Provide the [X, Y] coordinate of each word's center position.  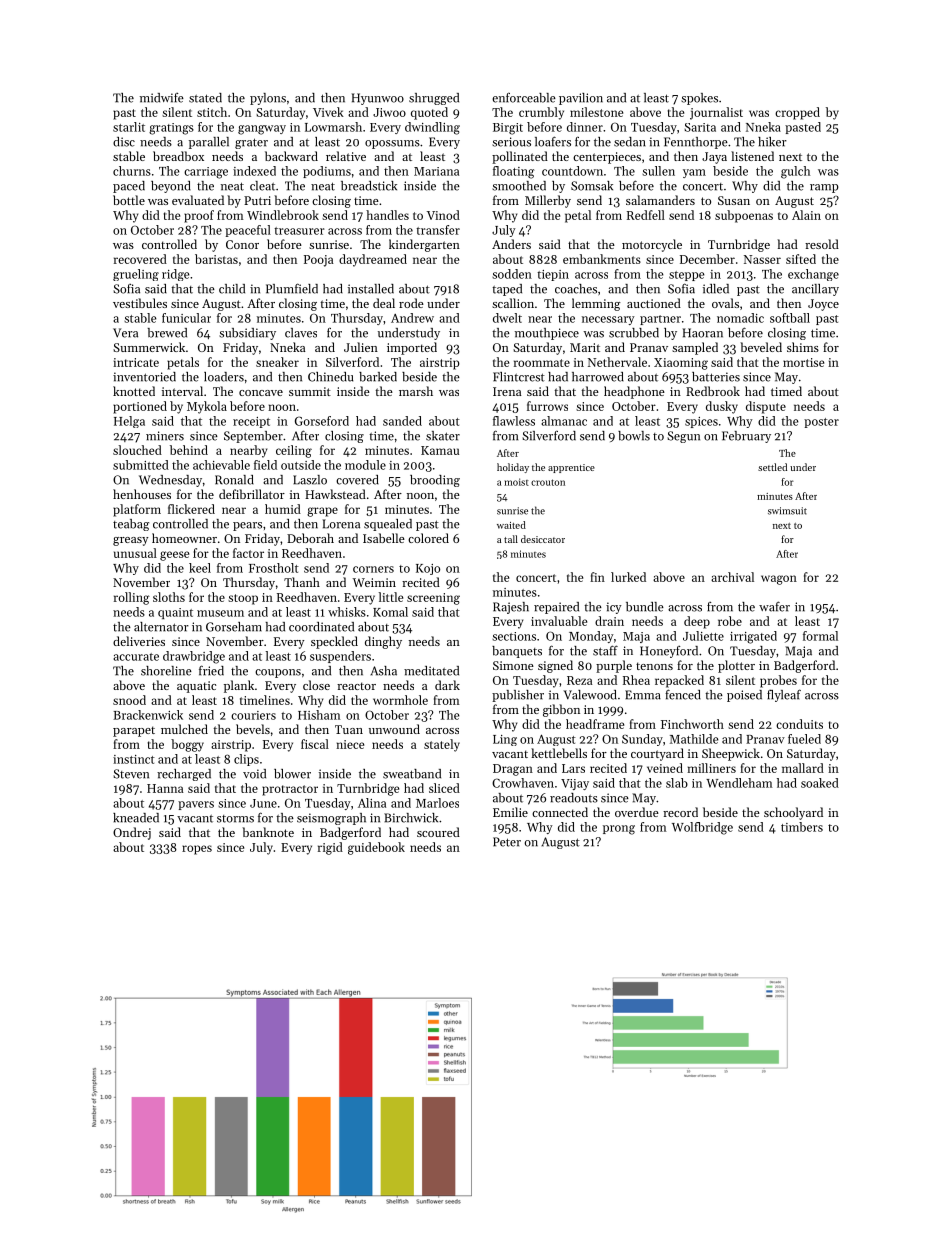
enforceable [524, 98]
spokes [699, 99]
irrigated [753, 637]
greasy [130, 541]
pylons [268, 99]
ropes [197, 850]
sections [514, 636]
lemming [596, 304]
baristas [216, 259]
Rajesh [511, 608]
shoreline [166, 671]
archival [732, 577]
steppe [687, 276]
